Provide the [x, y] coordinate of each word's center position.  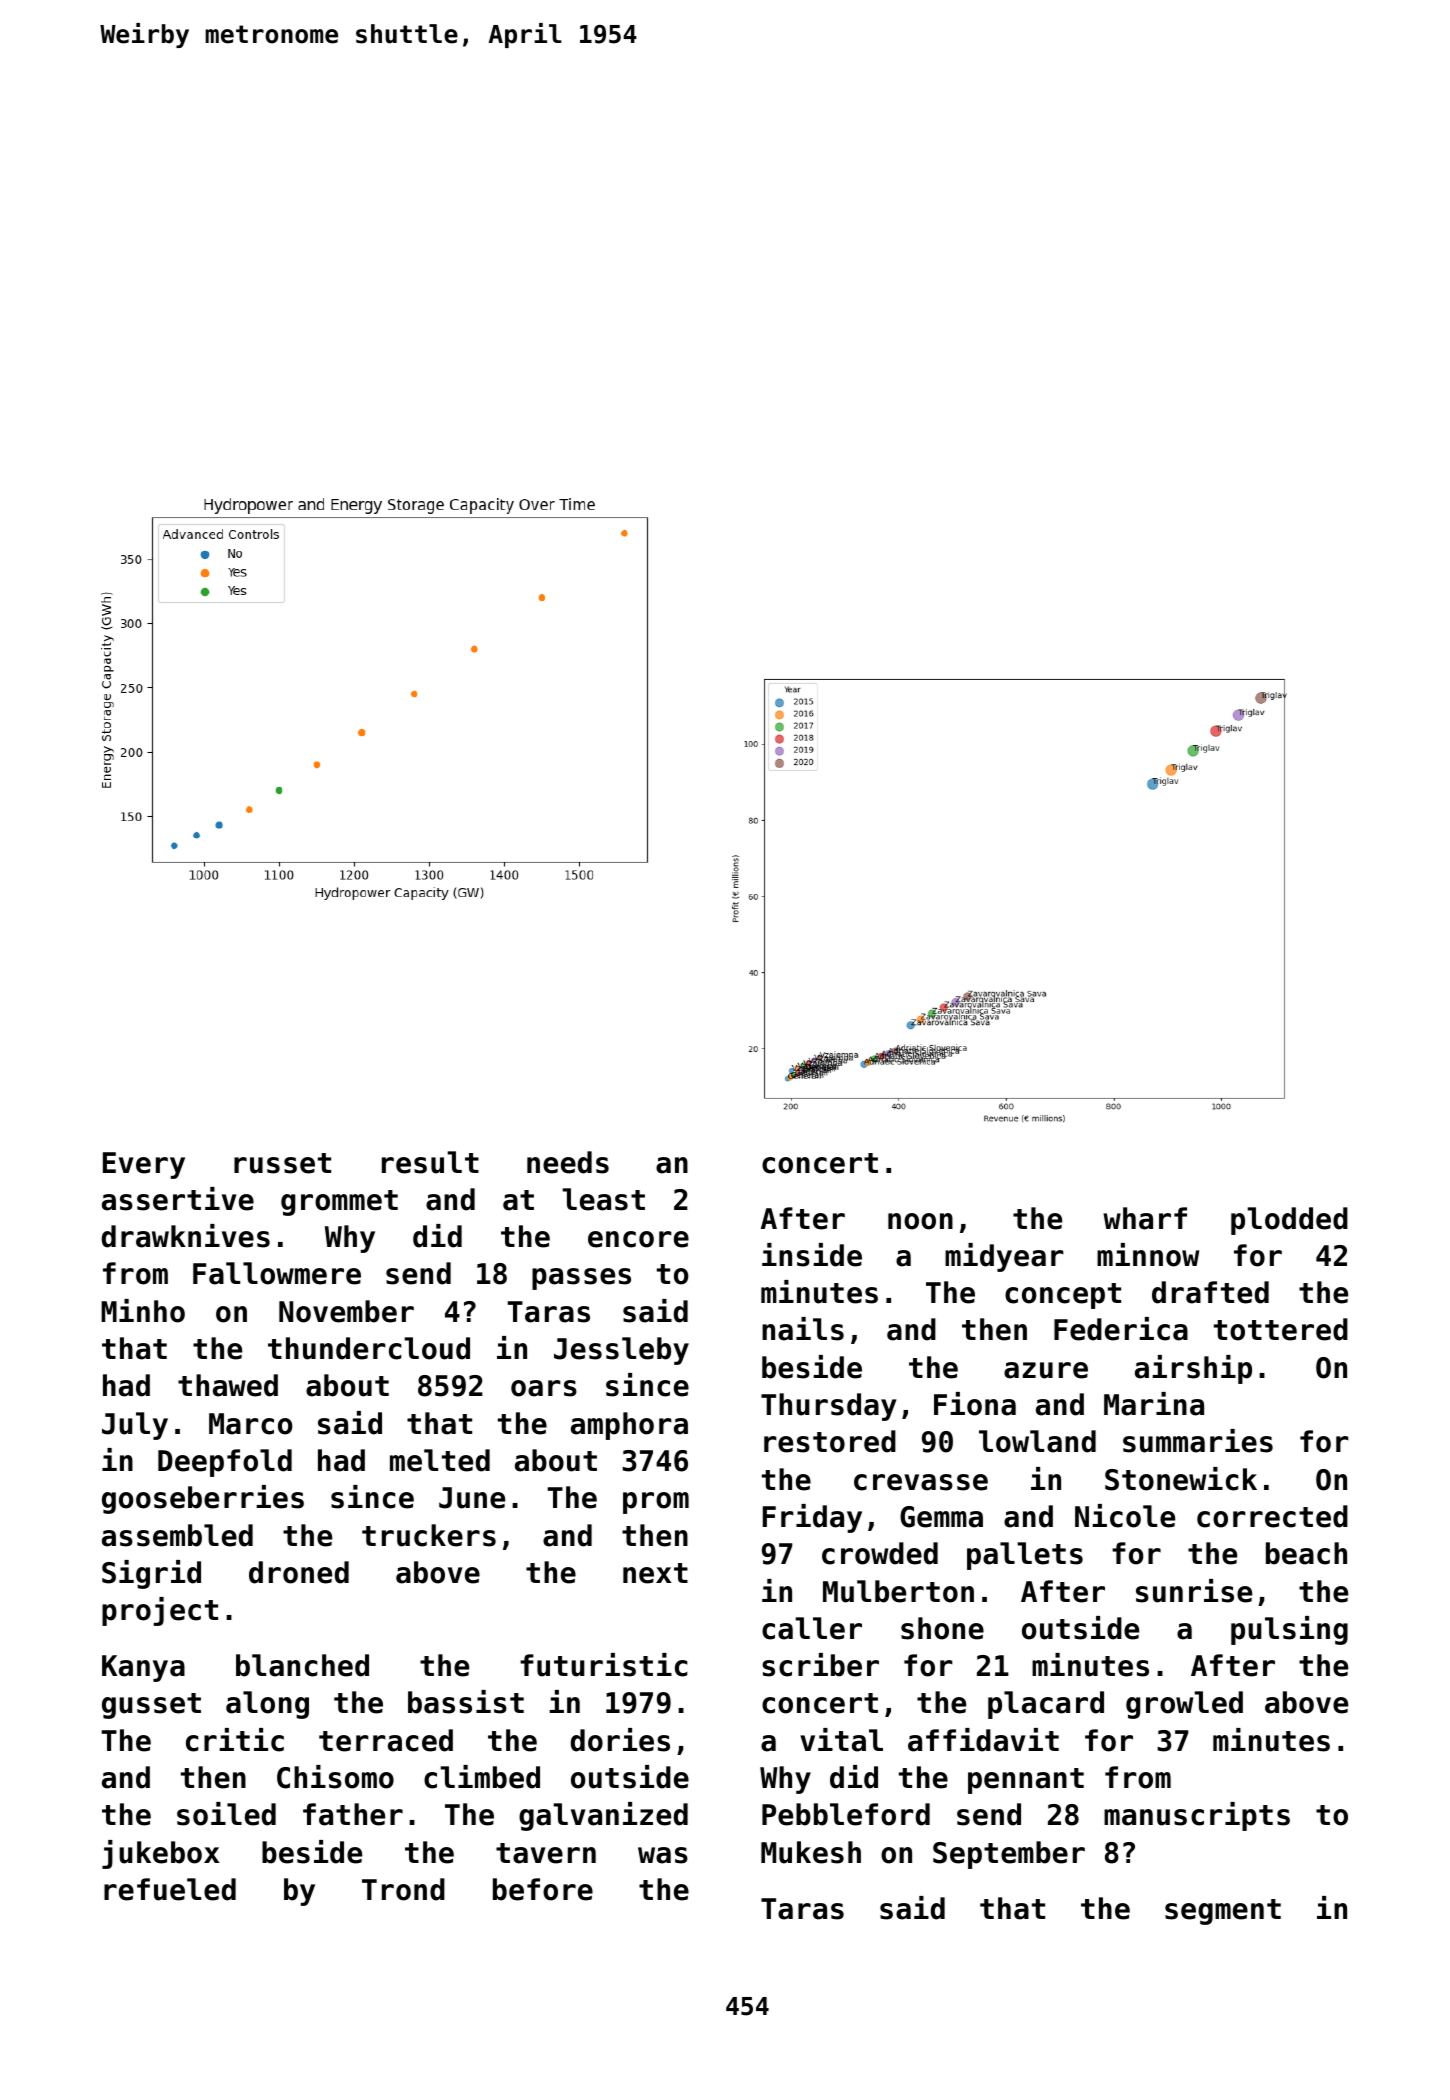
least [603, 1199]
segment [1223, 1912]
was [663, 1855]
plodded [1289, 1221]
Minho [143, 1311]
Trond [403, 1889]
